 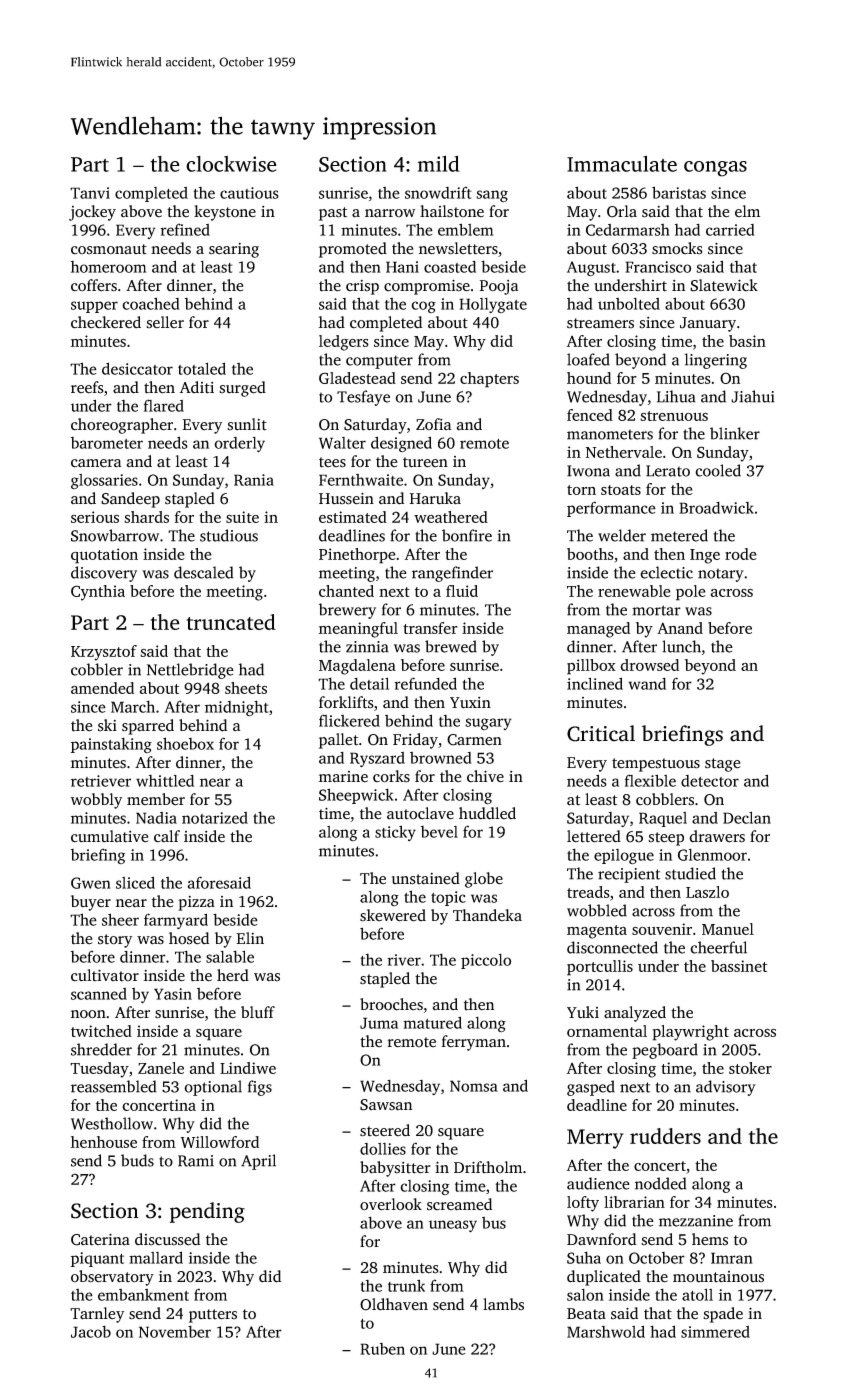 I want to click on totaled, so click(x=202, y=368).
